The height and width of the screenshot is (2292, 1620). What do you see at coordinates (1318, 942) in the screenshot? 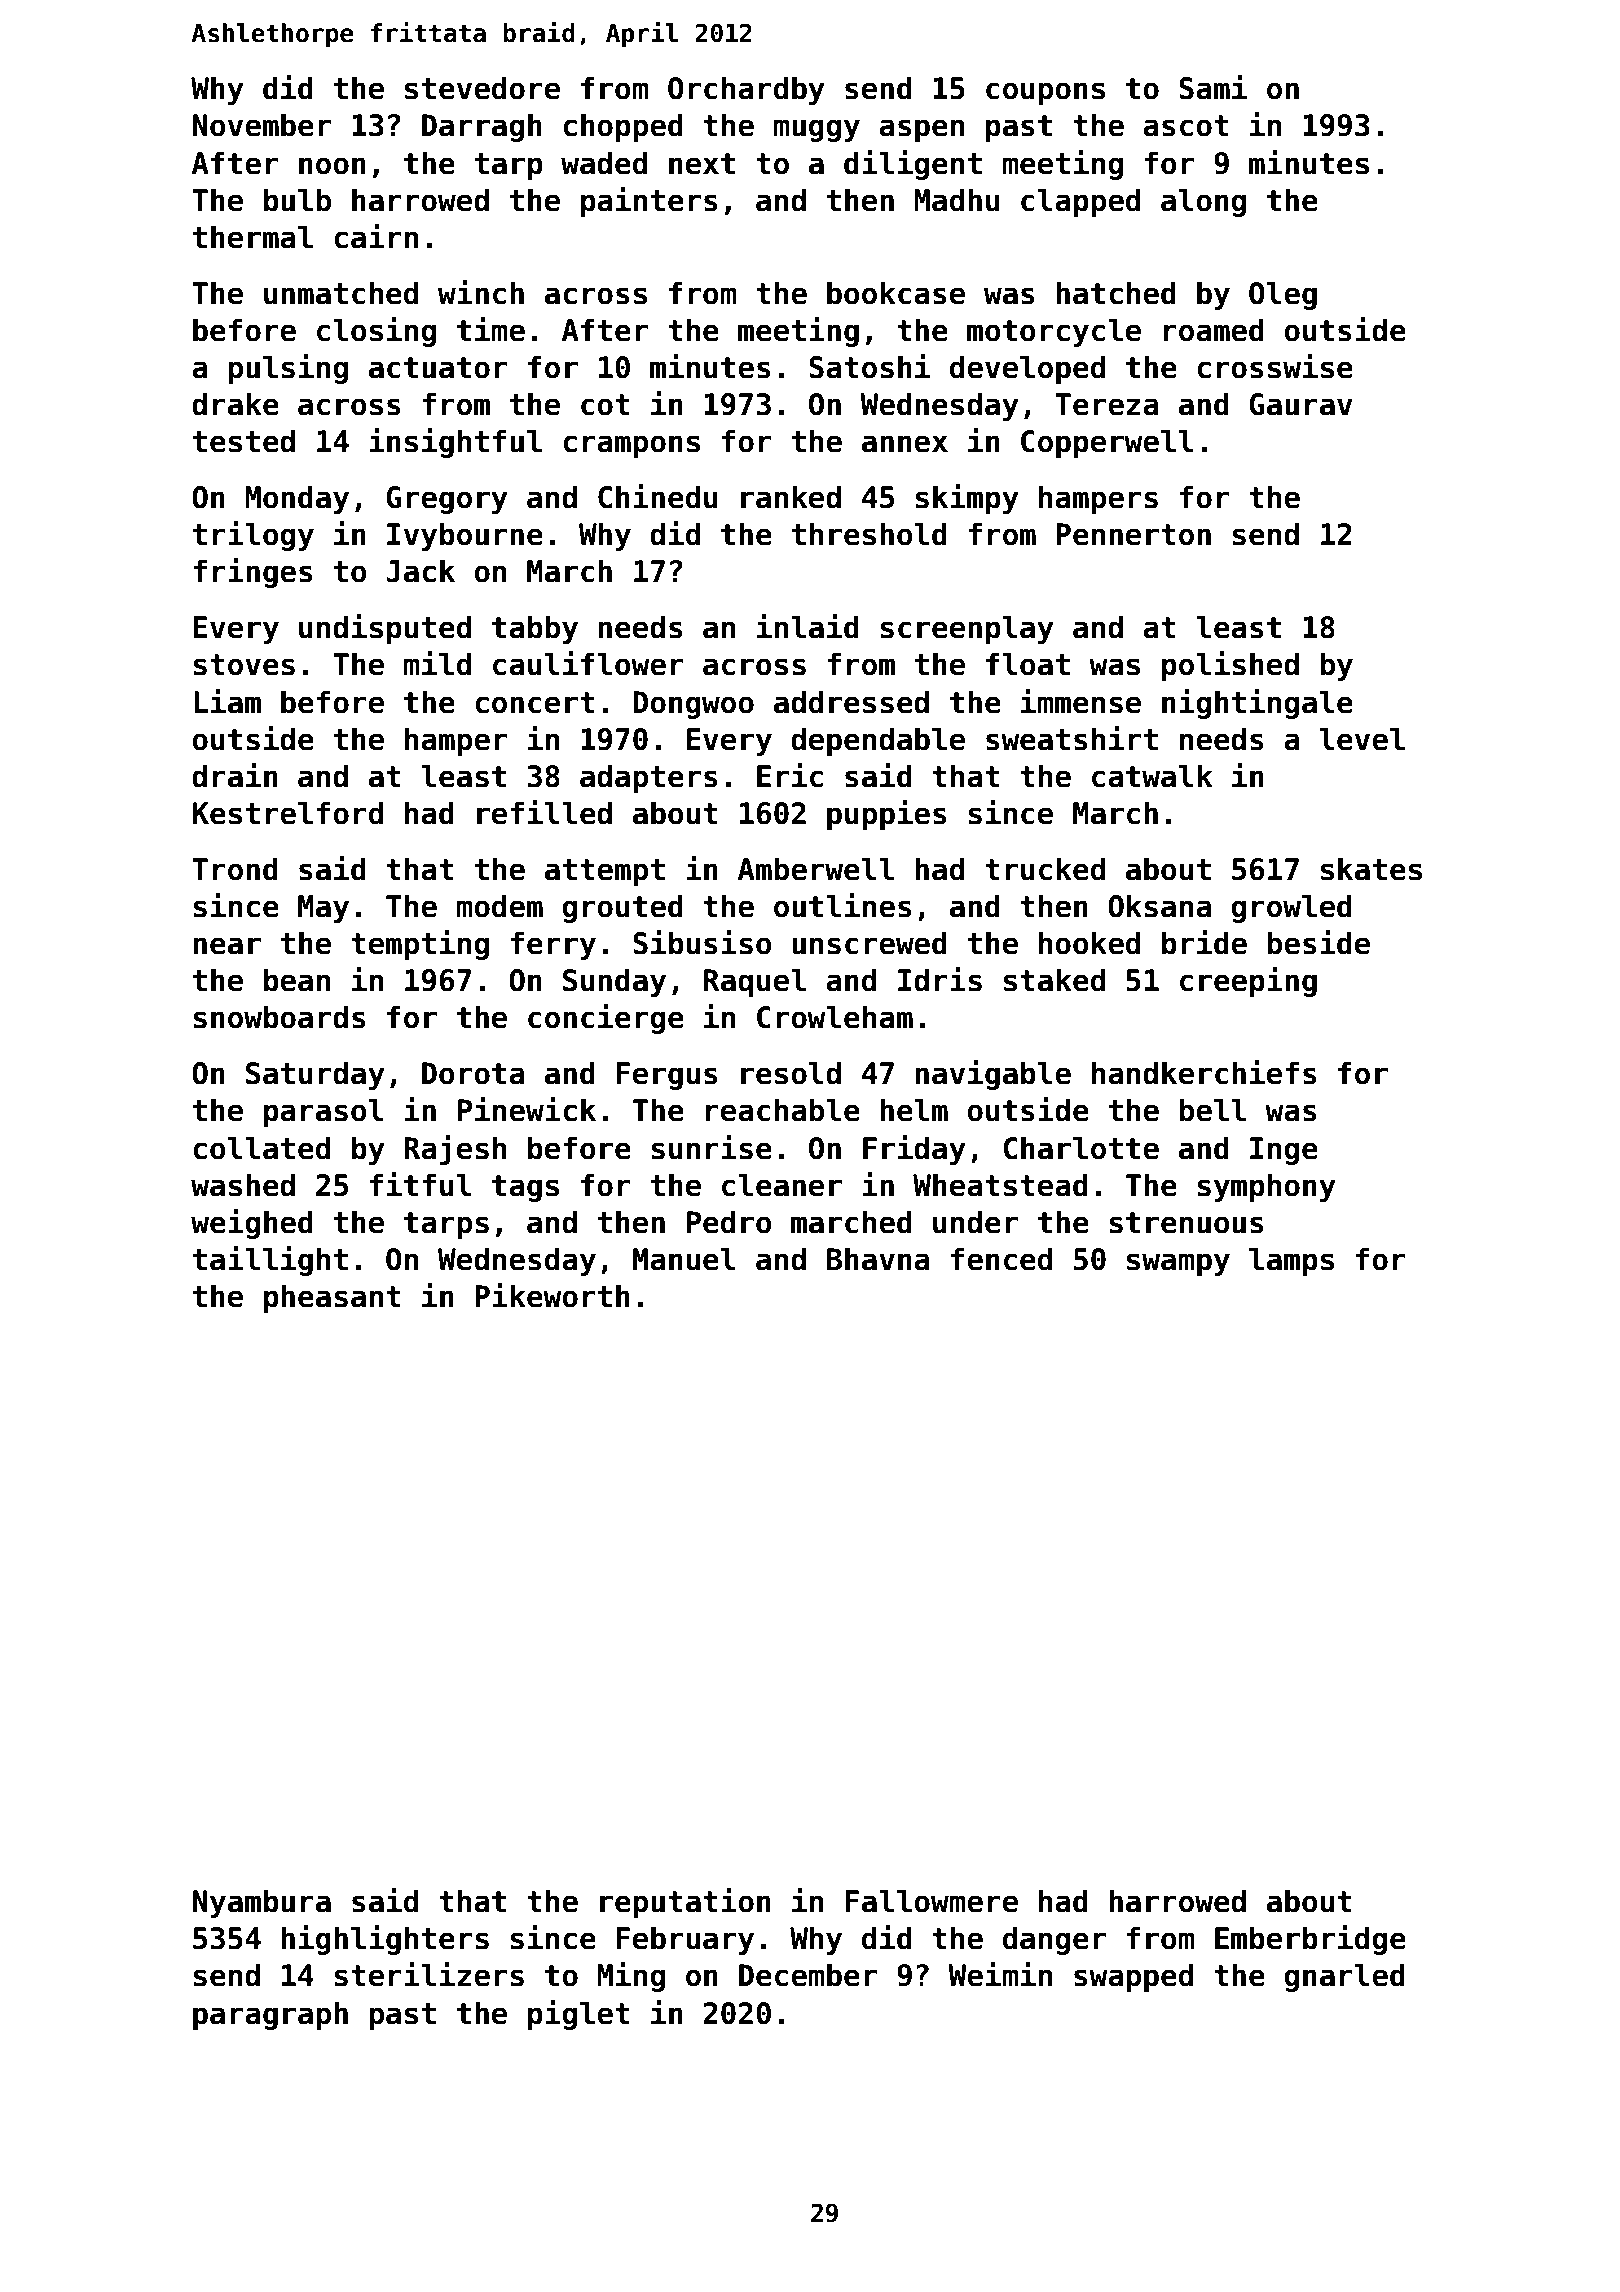
I see `beside` at bounding box center [1318, 942].
